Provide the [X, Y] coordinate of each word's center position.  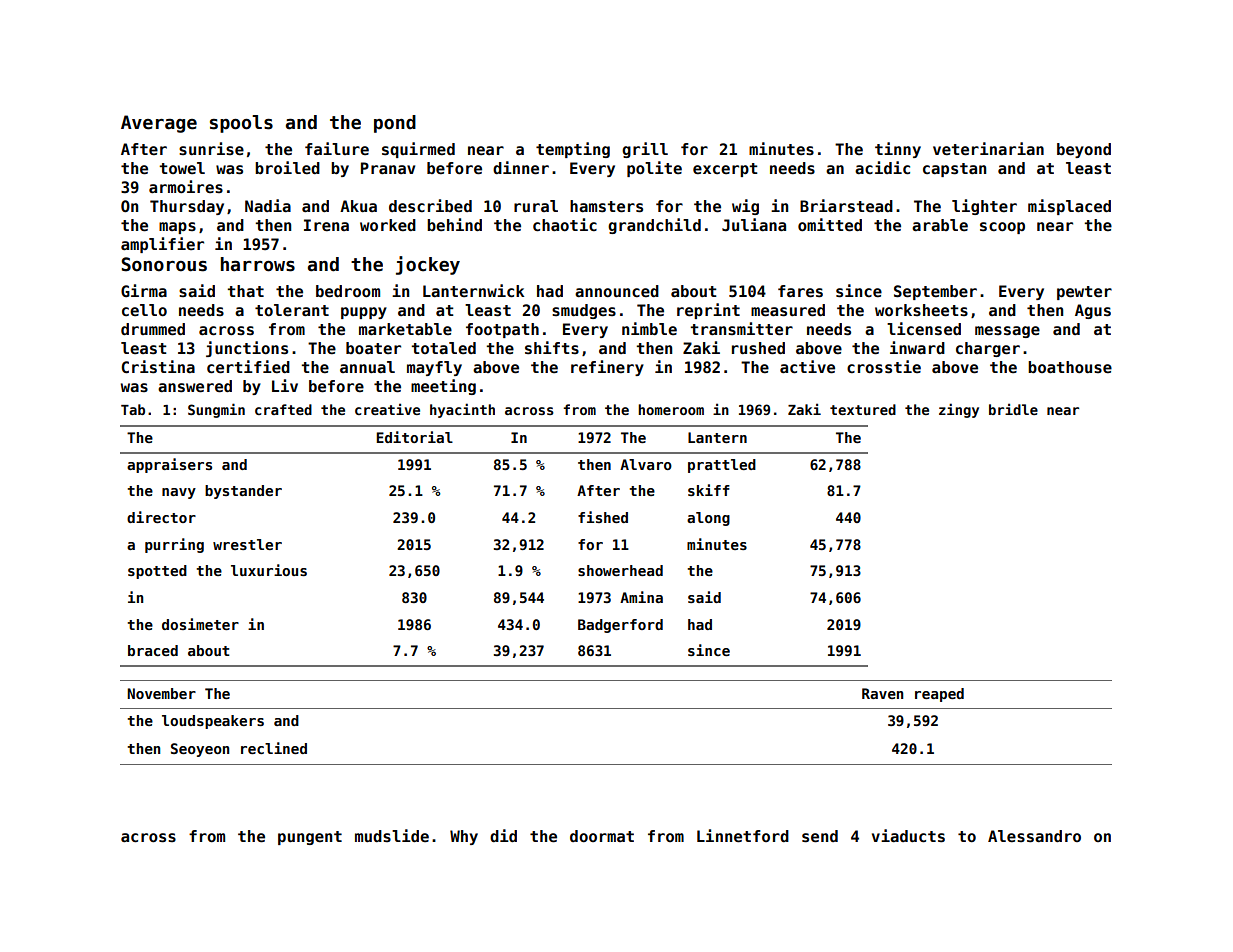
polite [654, 169]
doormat [602, 836]
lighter [984, 207]
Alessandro [1034, 836]
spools [241, 124]
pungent [310, 838]
